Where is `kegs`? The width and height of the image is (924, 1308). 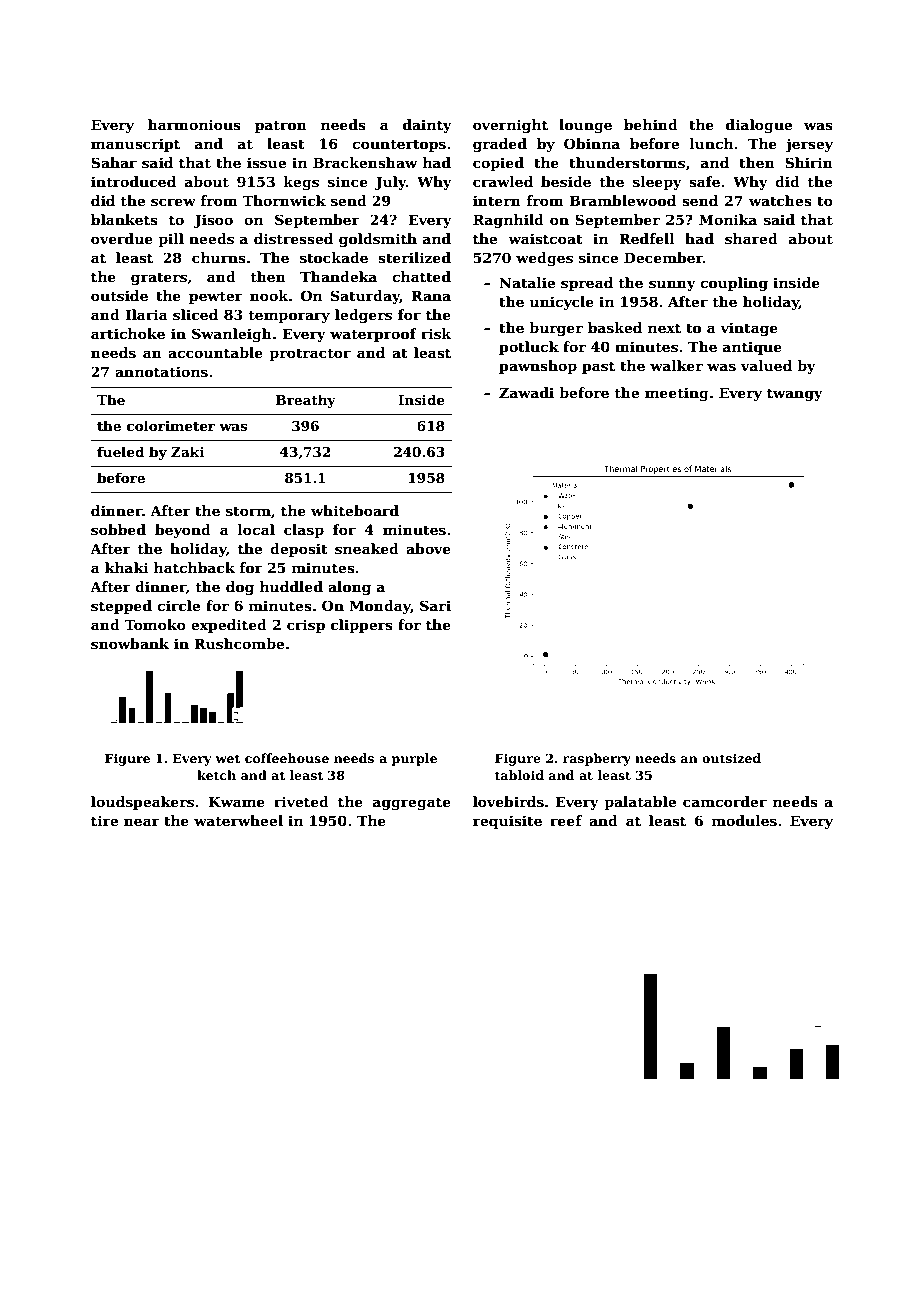
kegs is located at coordinates (301, 183).
